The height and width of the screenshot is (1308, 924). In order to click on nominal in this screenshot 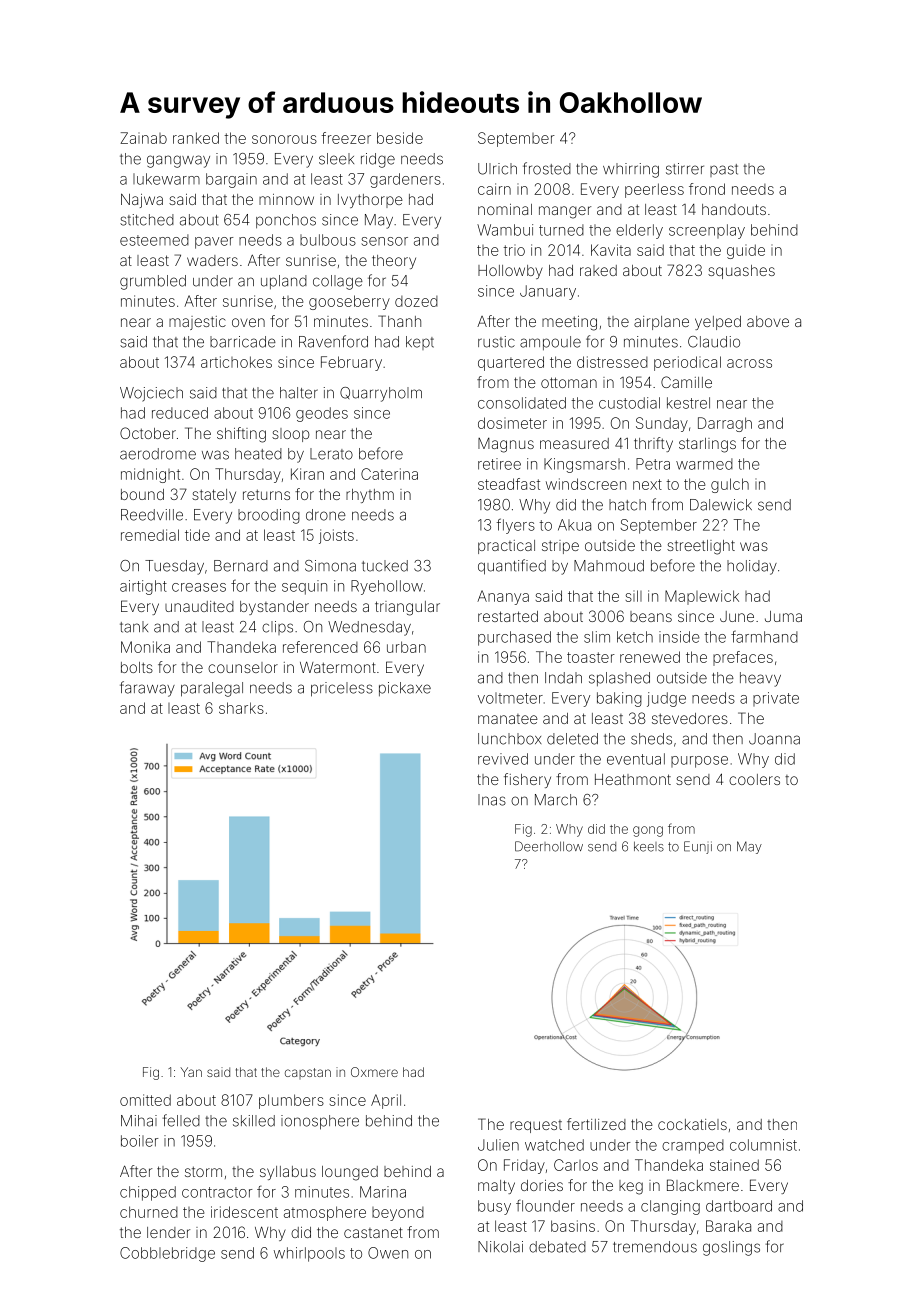, I will do `click(505, 209)`.
